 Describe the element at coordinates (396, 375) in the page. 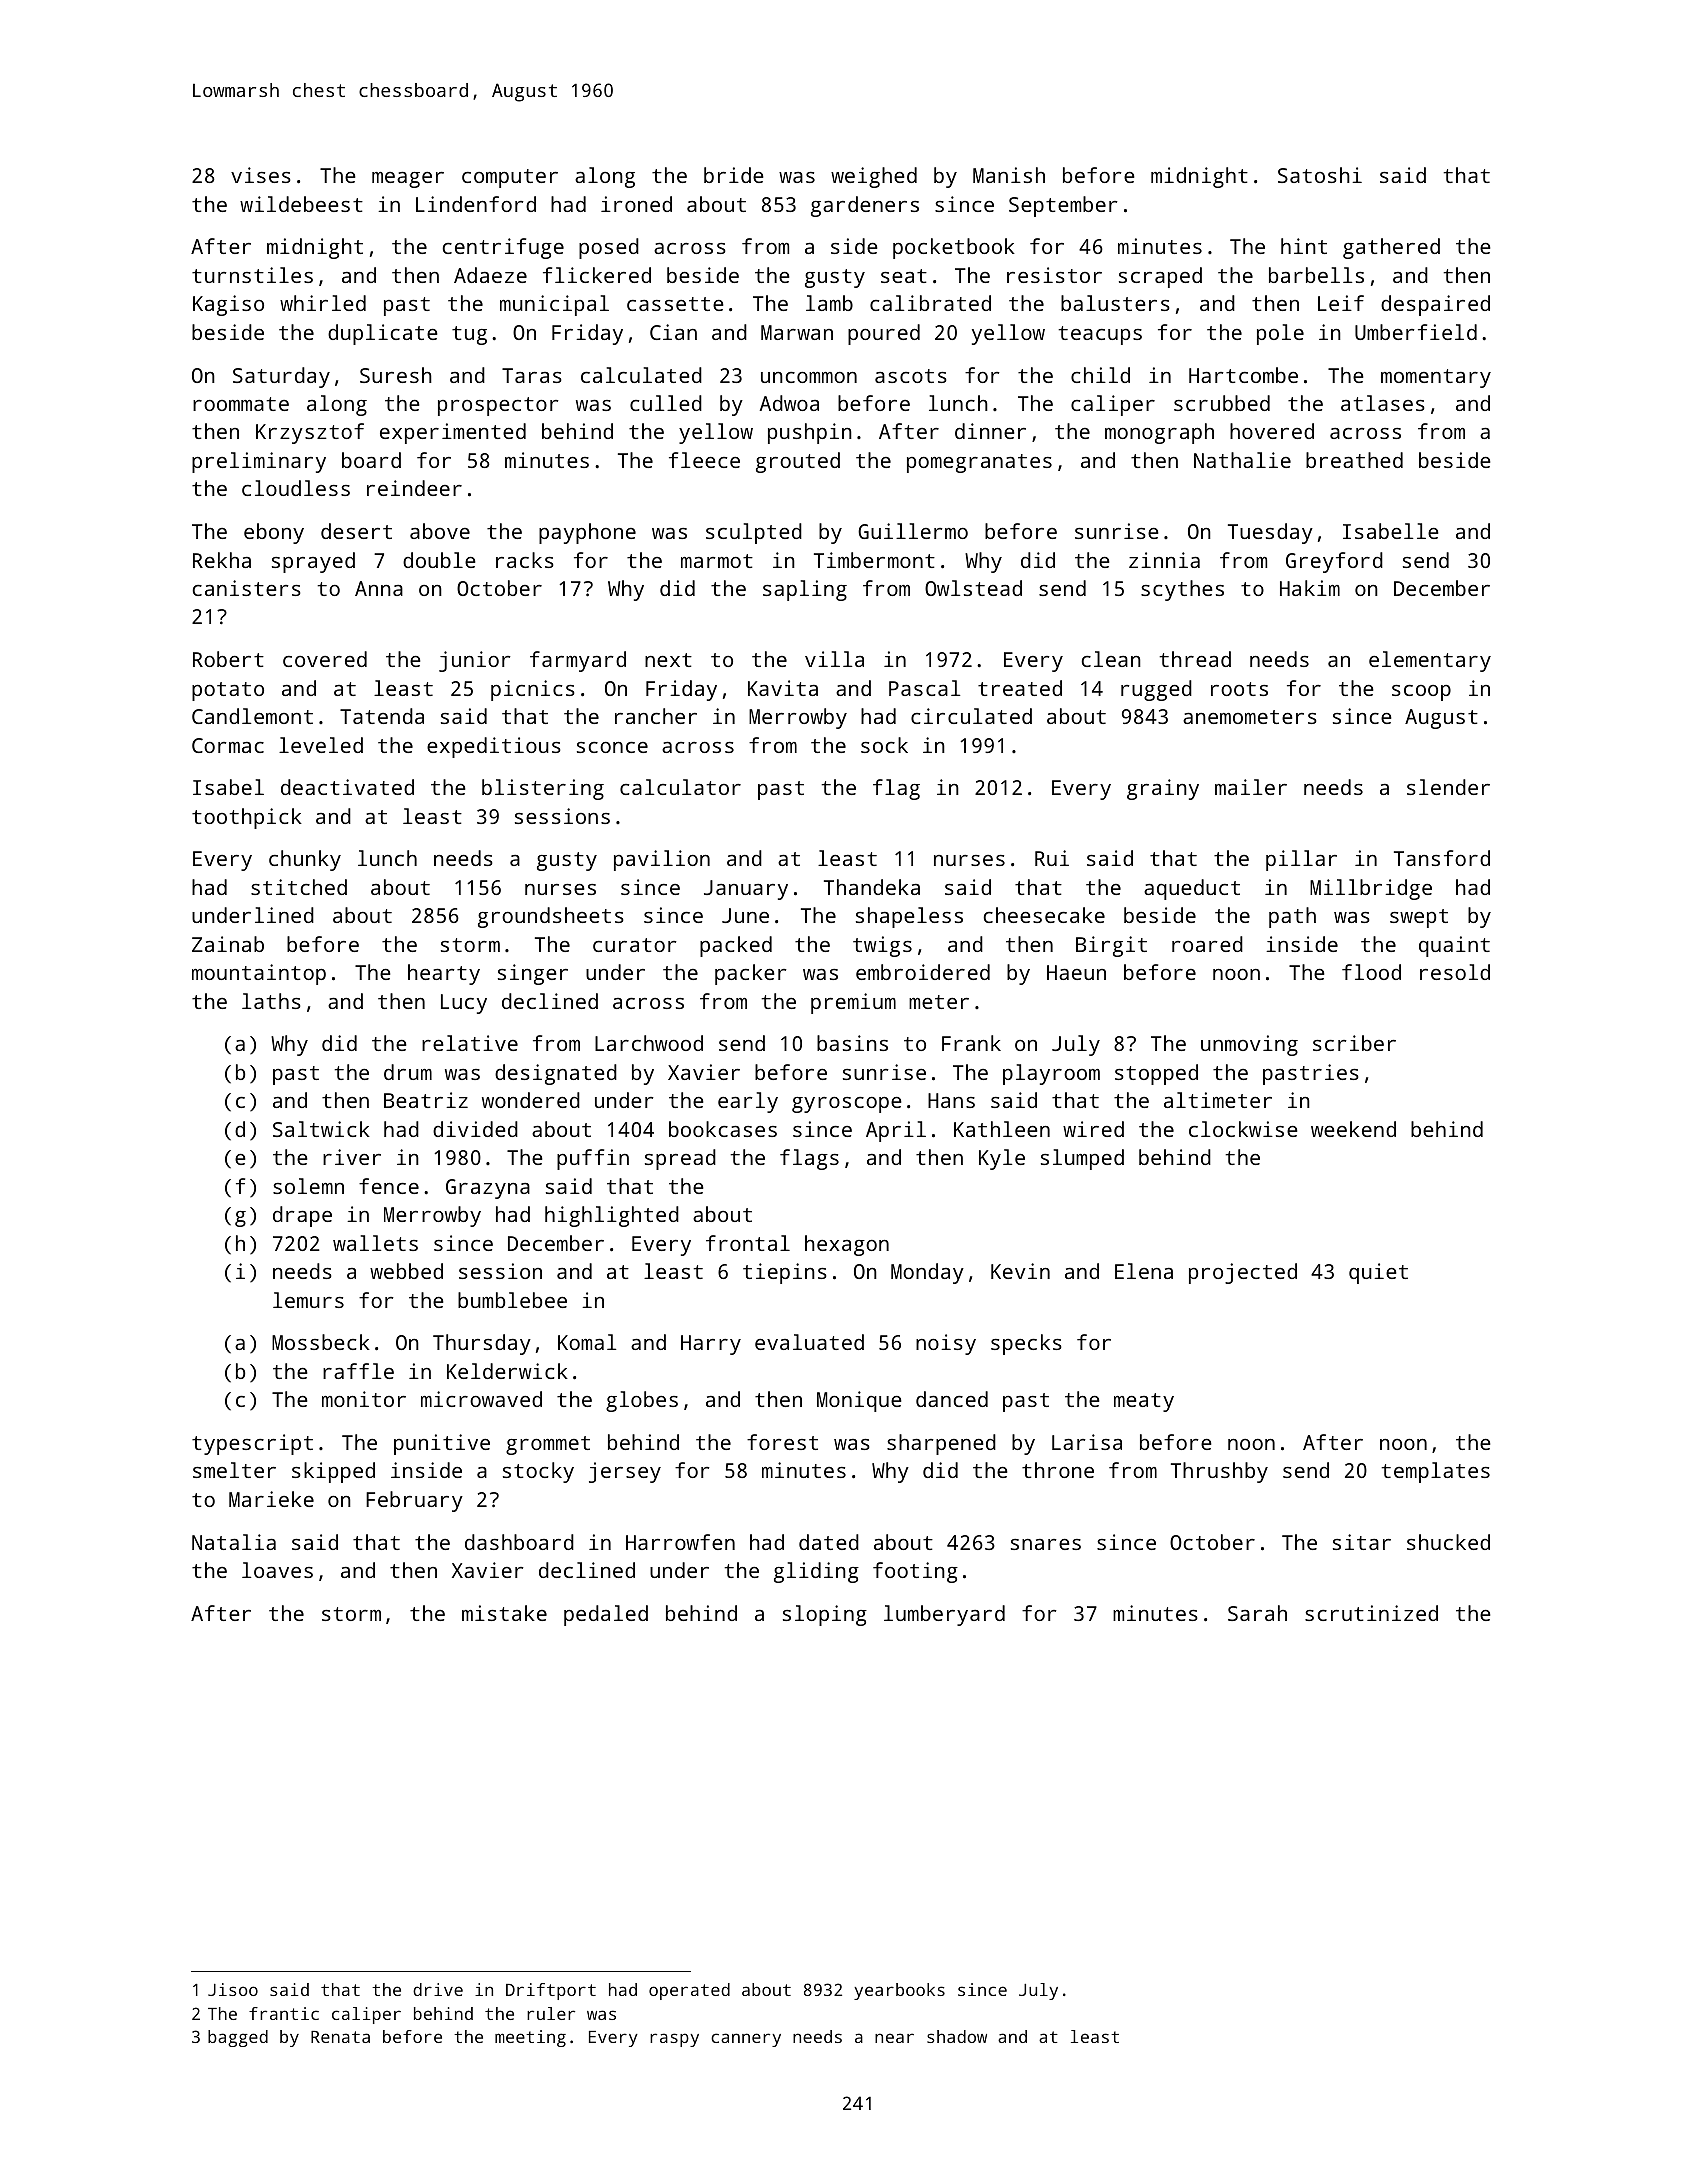

I see `Suresh` at that location.
